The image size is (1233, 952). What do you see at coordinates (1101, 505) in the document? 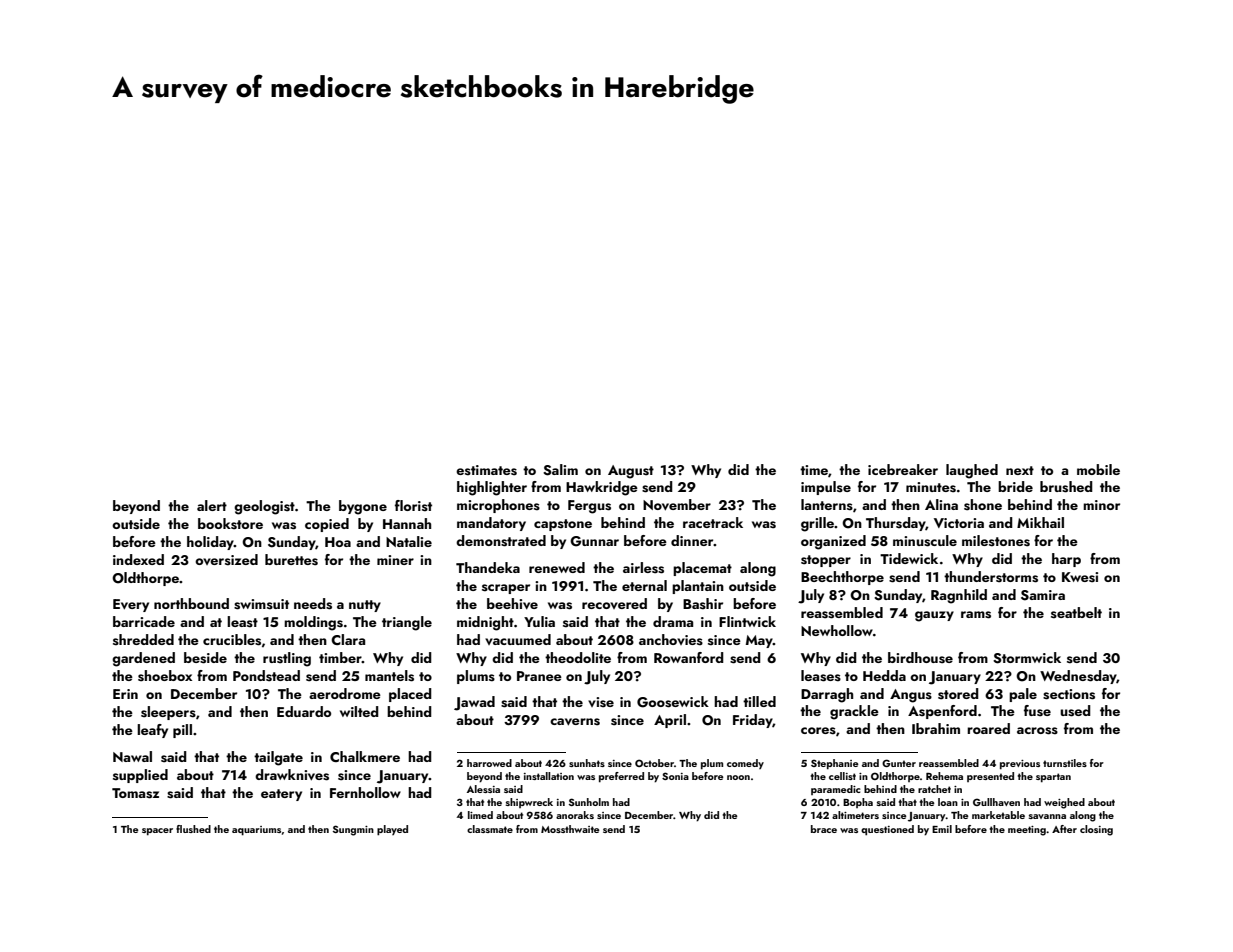
I see `minor` at bounding box center [1101, 505].
